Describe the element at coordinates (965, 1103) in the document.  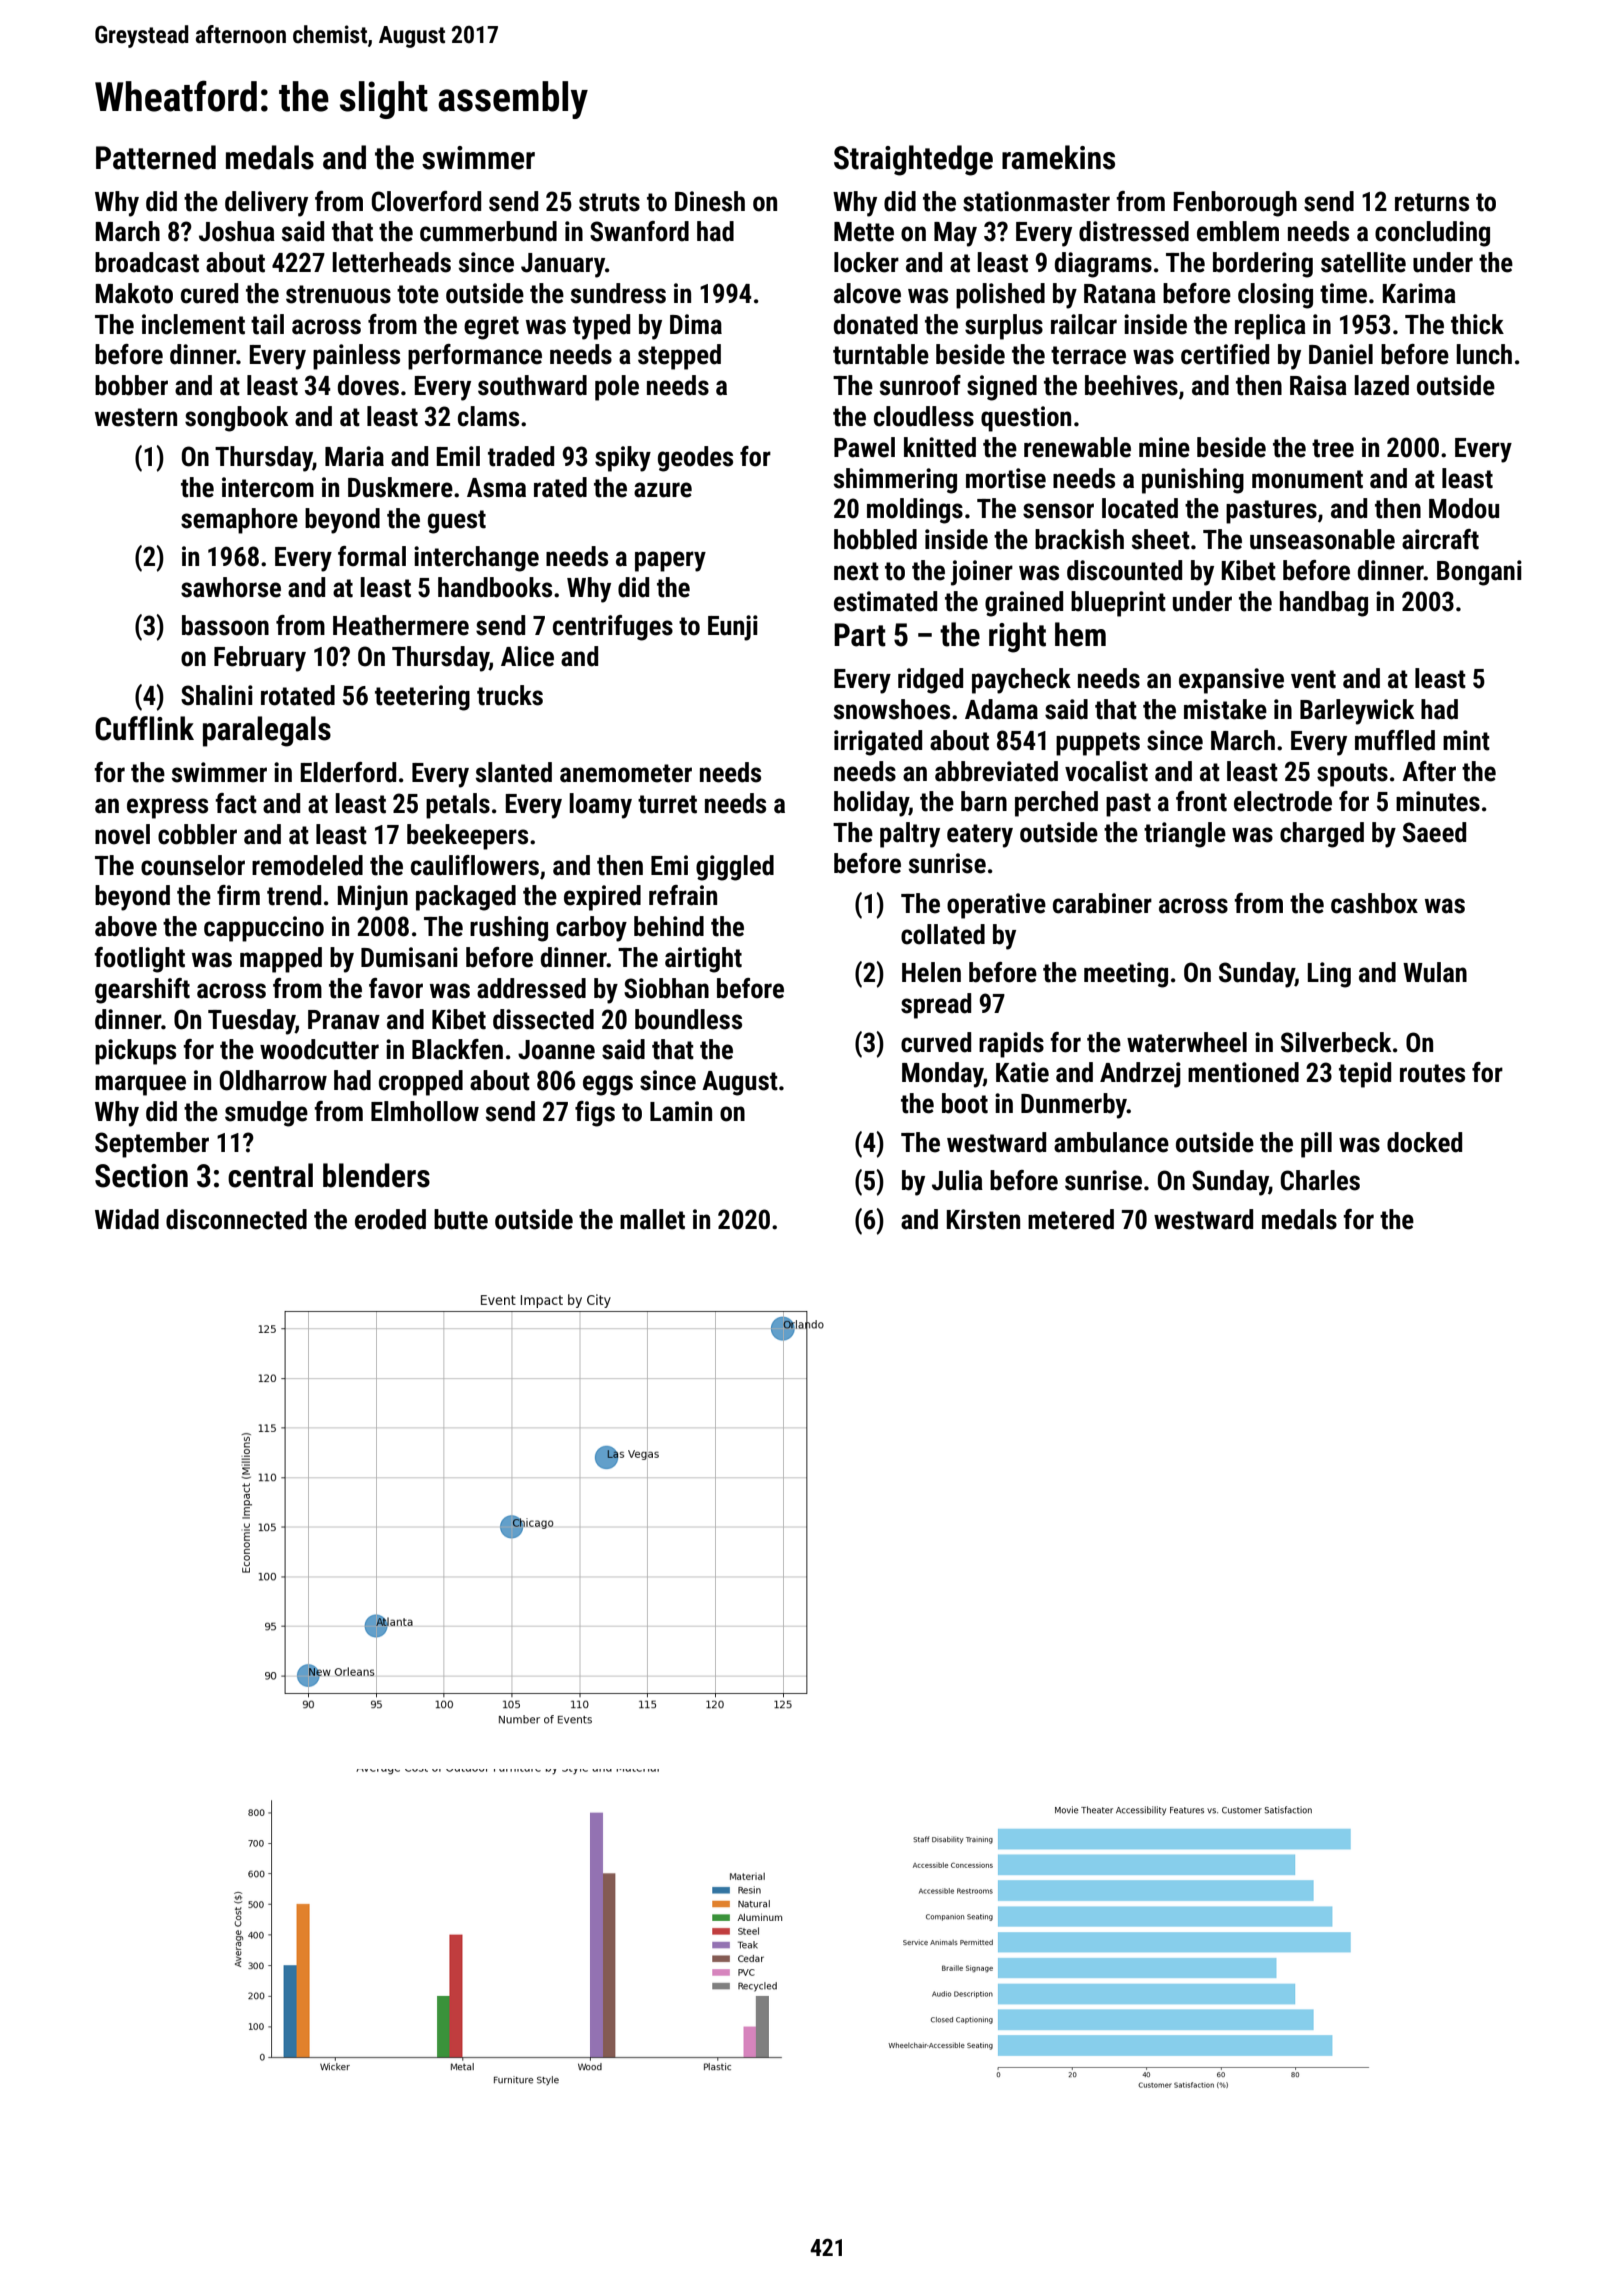
I see `boot` at that location.
